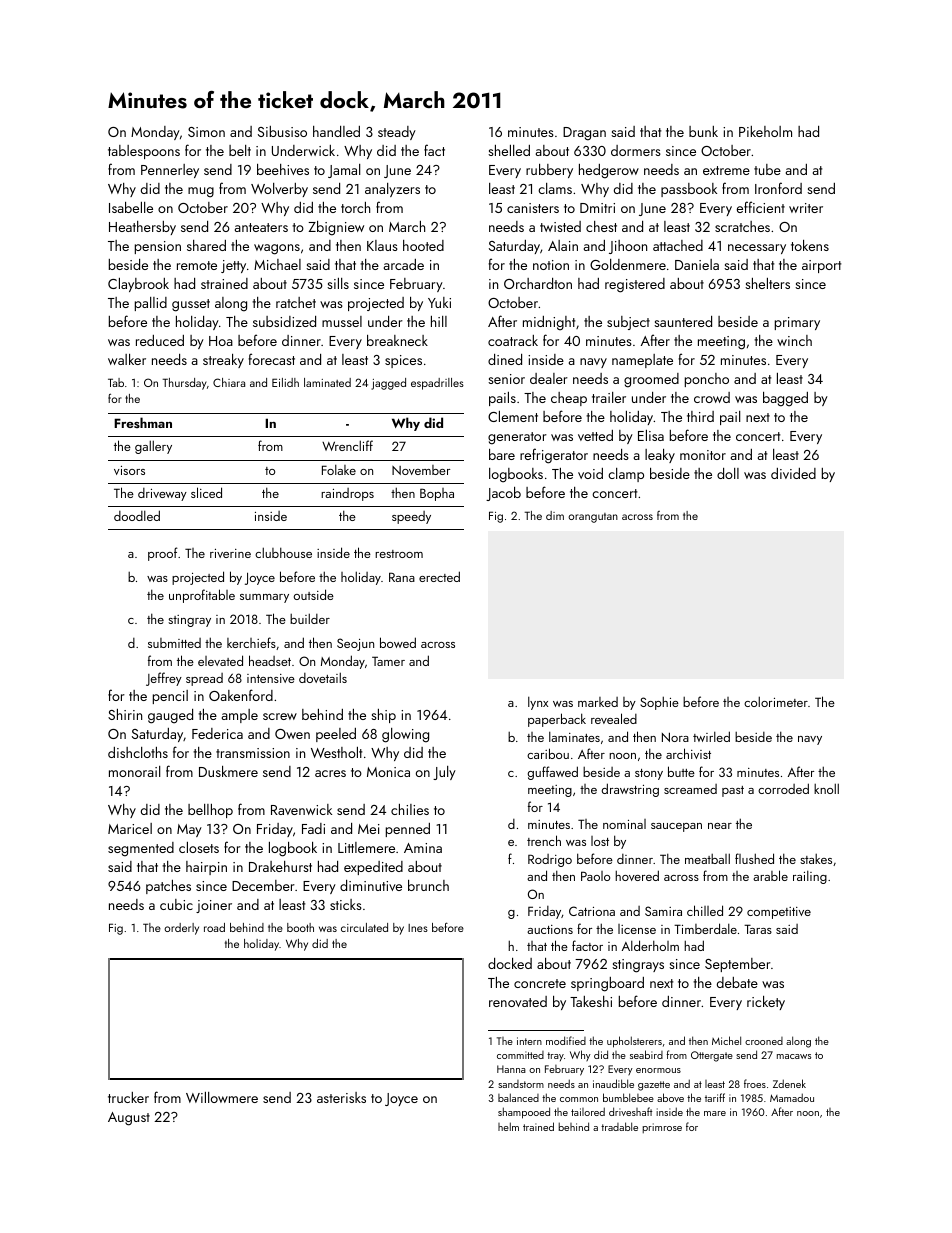 Image resolution: width=952 pixels, height=1233 pixels. Describe the element at coordinates (282, 131) in the page. I see `Sibusiso` at that location.
